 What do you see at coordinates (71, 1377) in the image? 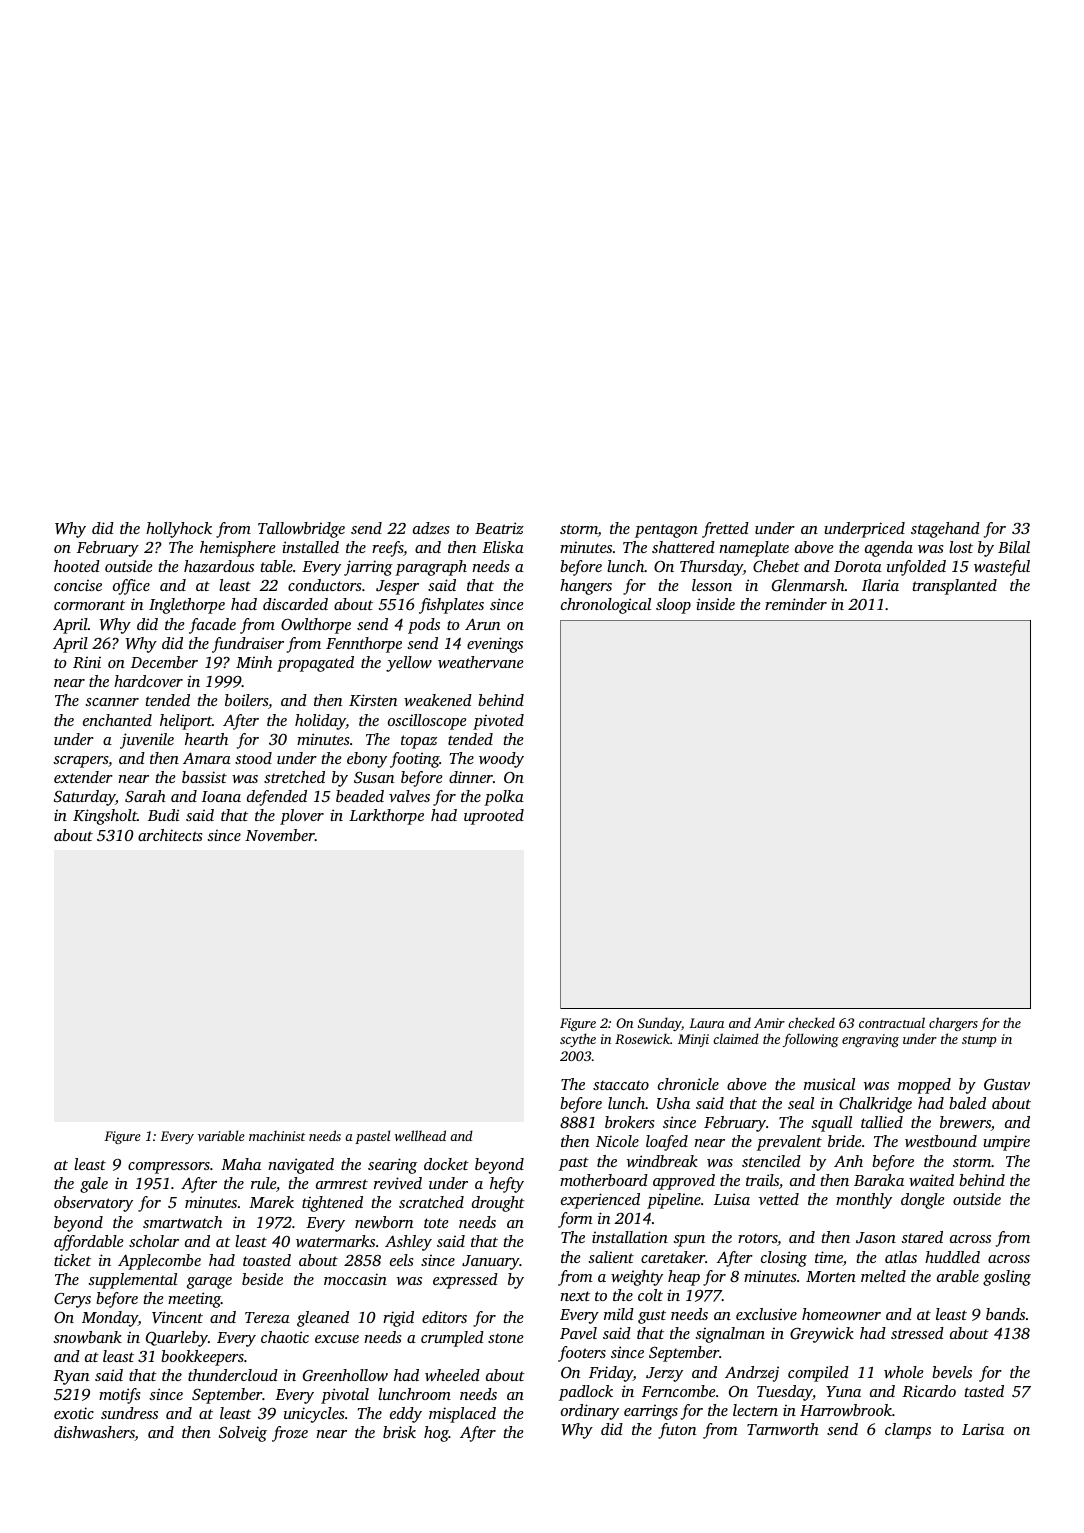
I see `Ryan` at bounding box center [71, 1377].
